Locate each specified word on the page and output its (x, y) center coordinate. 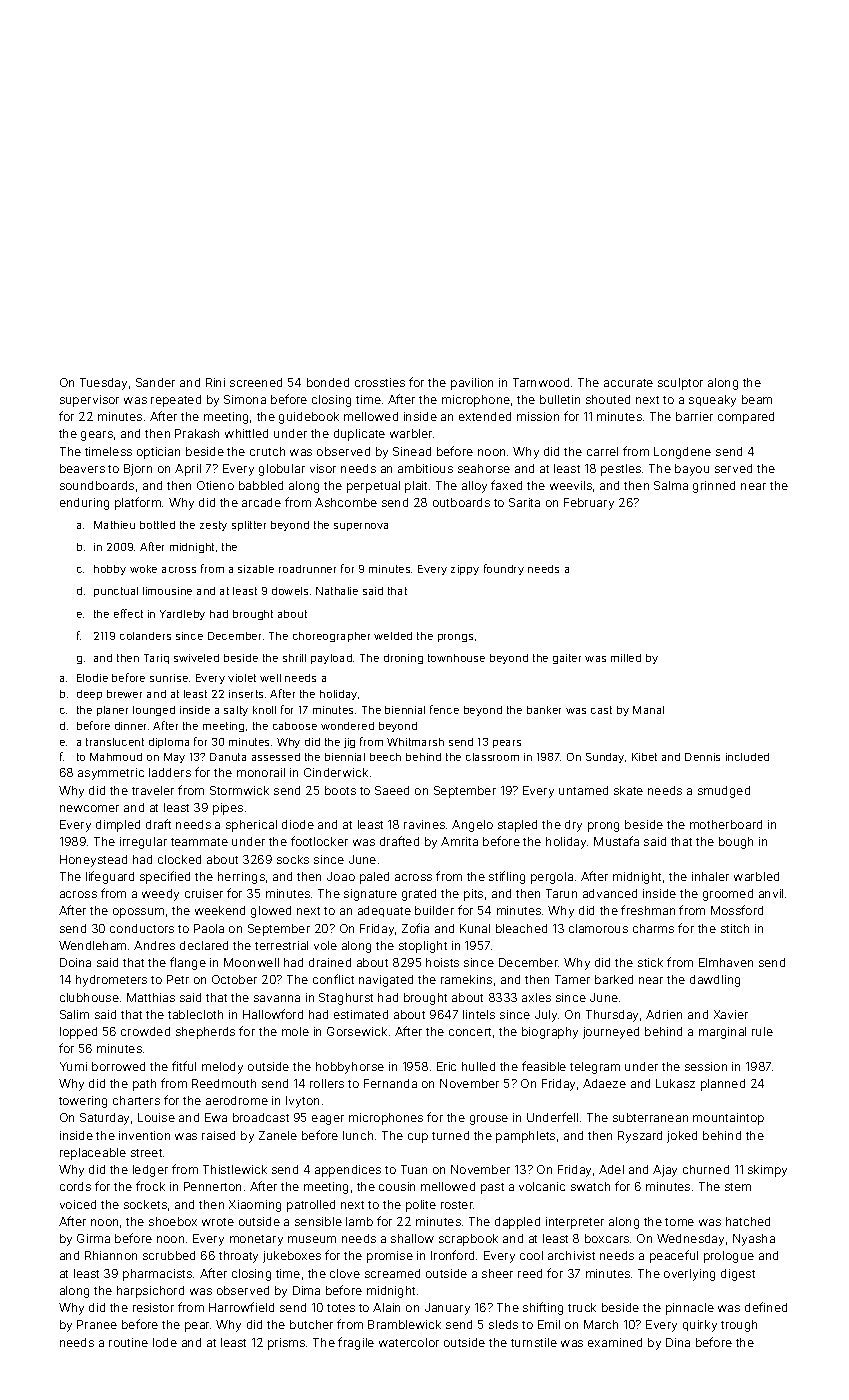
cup (418, 1138)
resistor (153, 1307)
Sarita (524, 502)
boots (340, 790)
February (589, 504)
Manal (648, 710)
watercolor (409, 1342)
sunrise (169, 678)
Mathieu (114, 525)
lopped (78, 1033)
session (706, 1066)
